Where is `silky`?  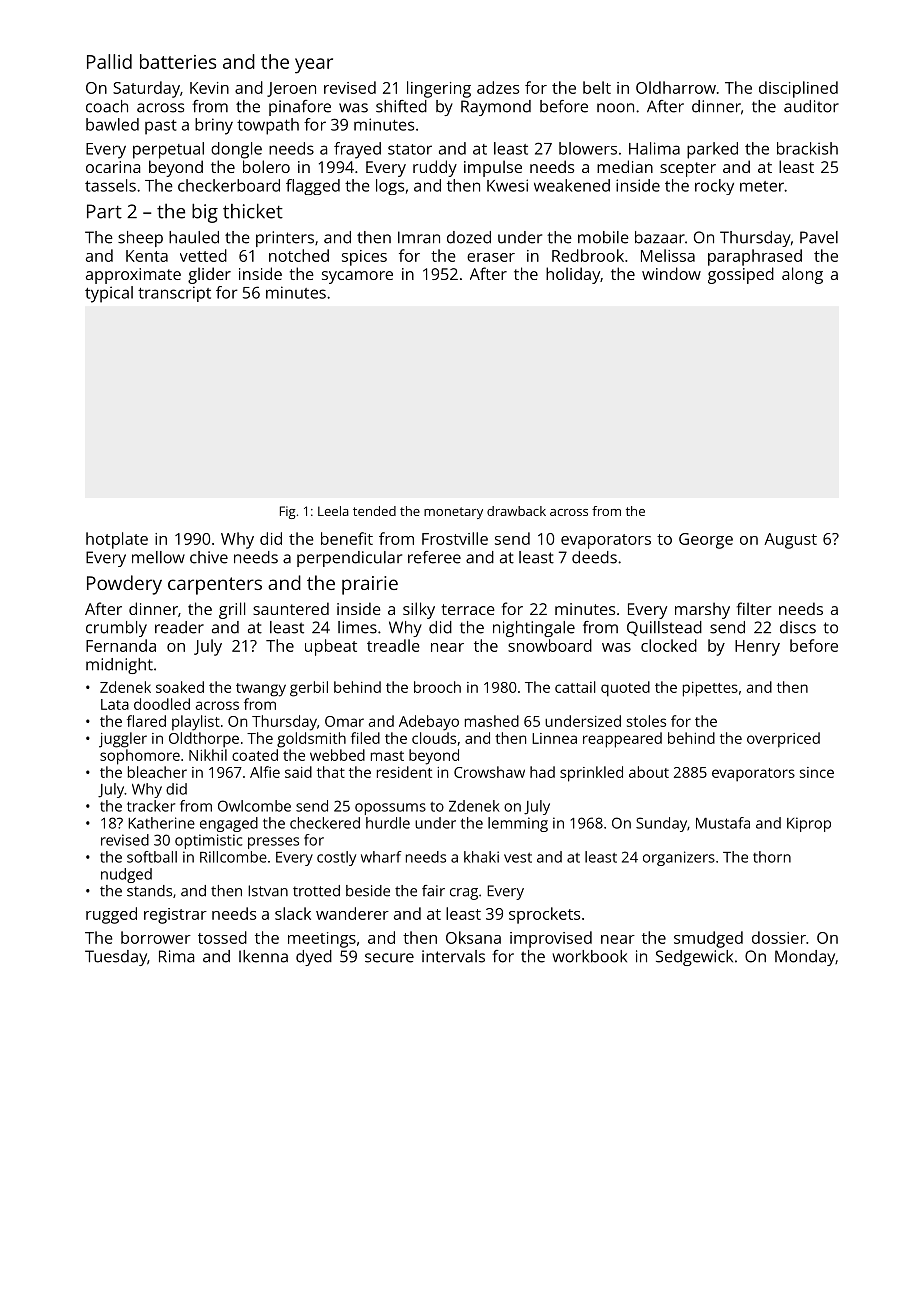
silky is located at coordinates (419, 610).
